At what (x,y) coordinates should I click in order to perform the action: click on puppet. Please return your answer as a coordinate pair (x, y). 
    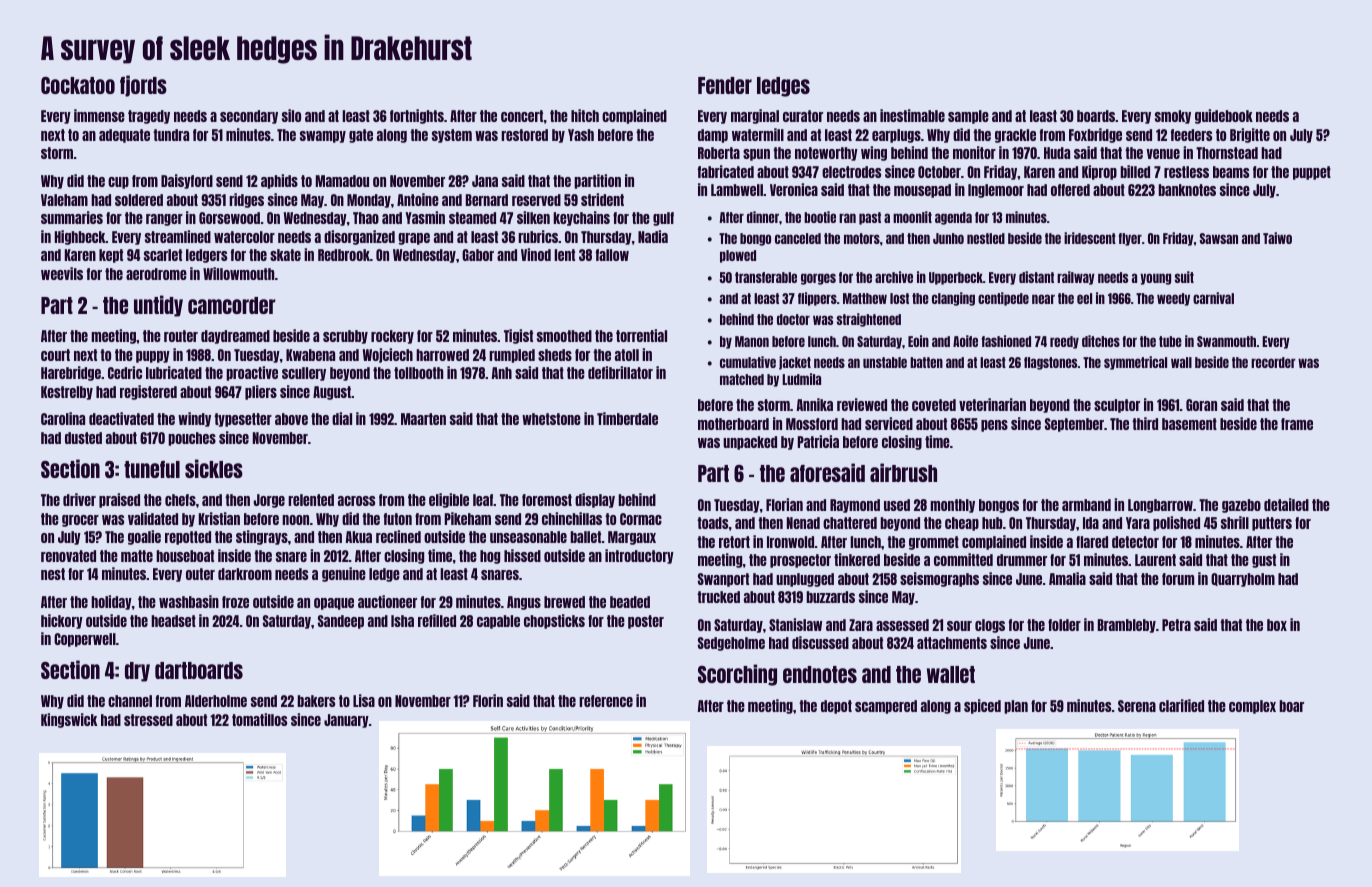
    Looking at the image, I should click on (1312, 173).
